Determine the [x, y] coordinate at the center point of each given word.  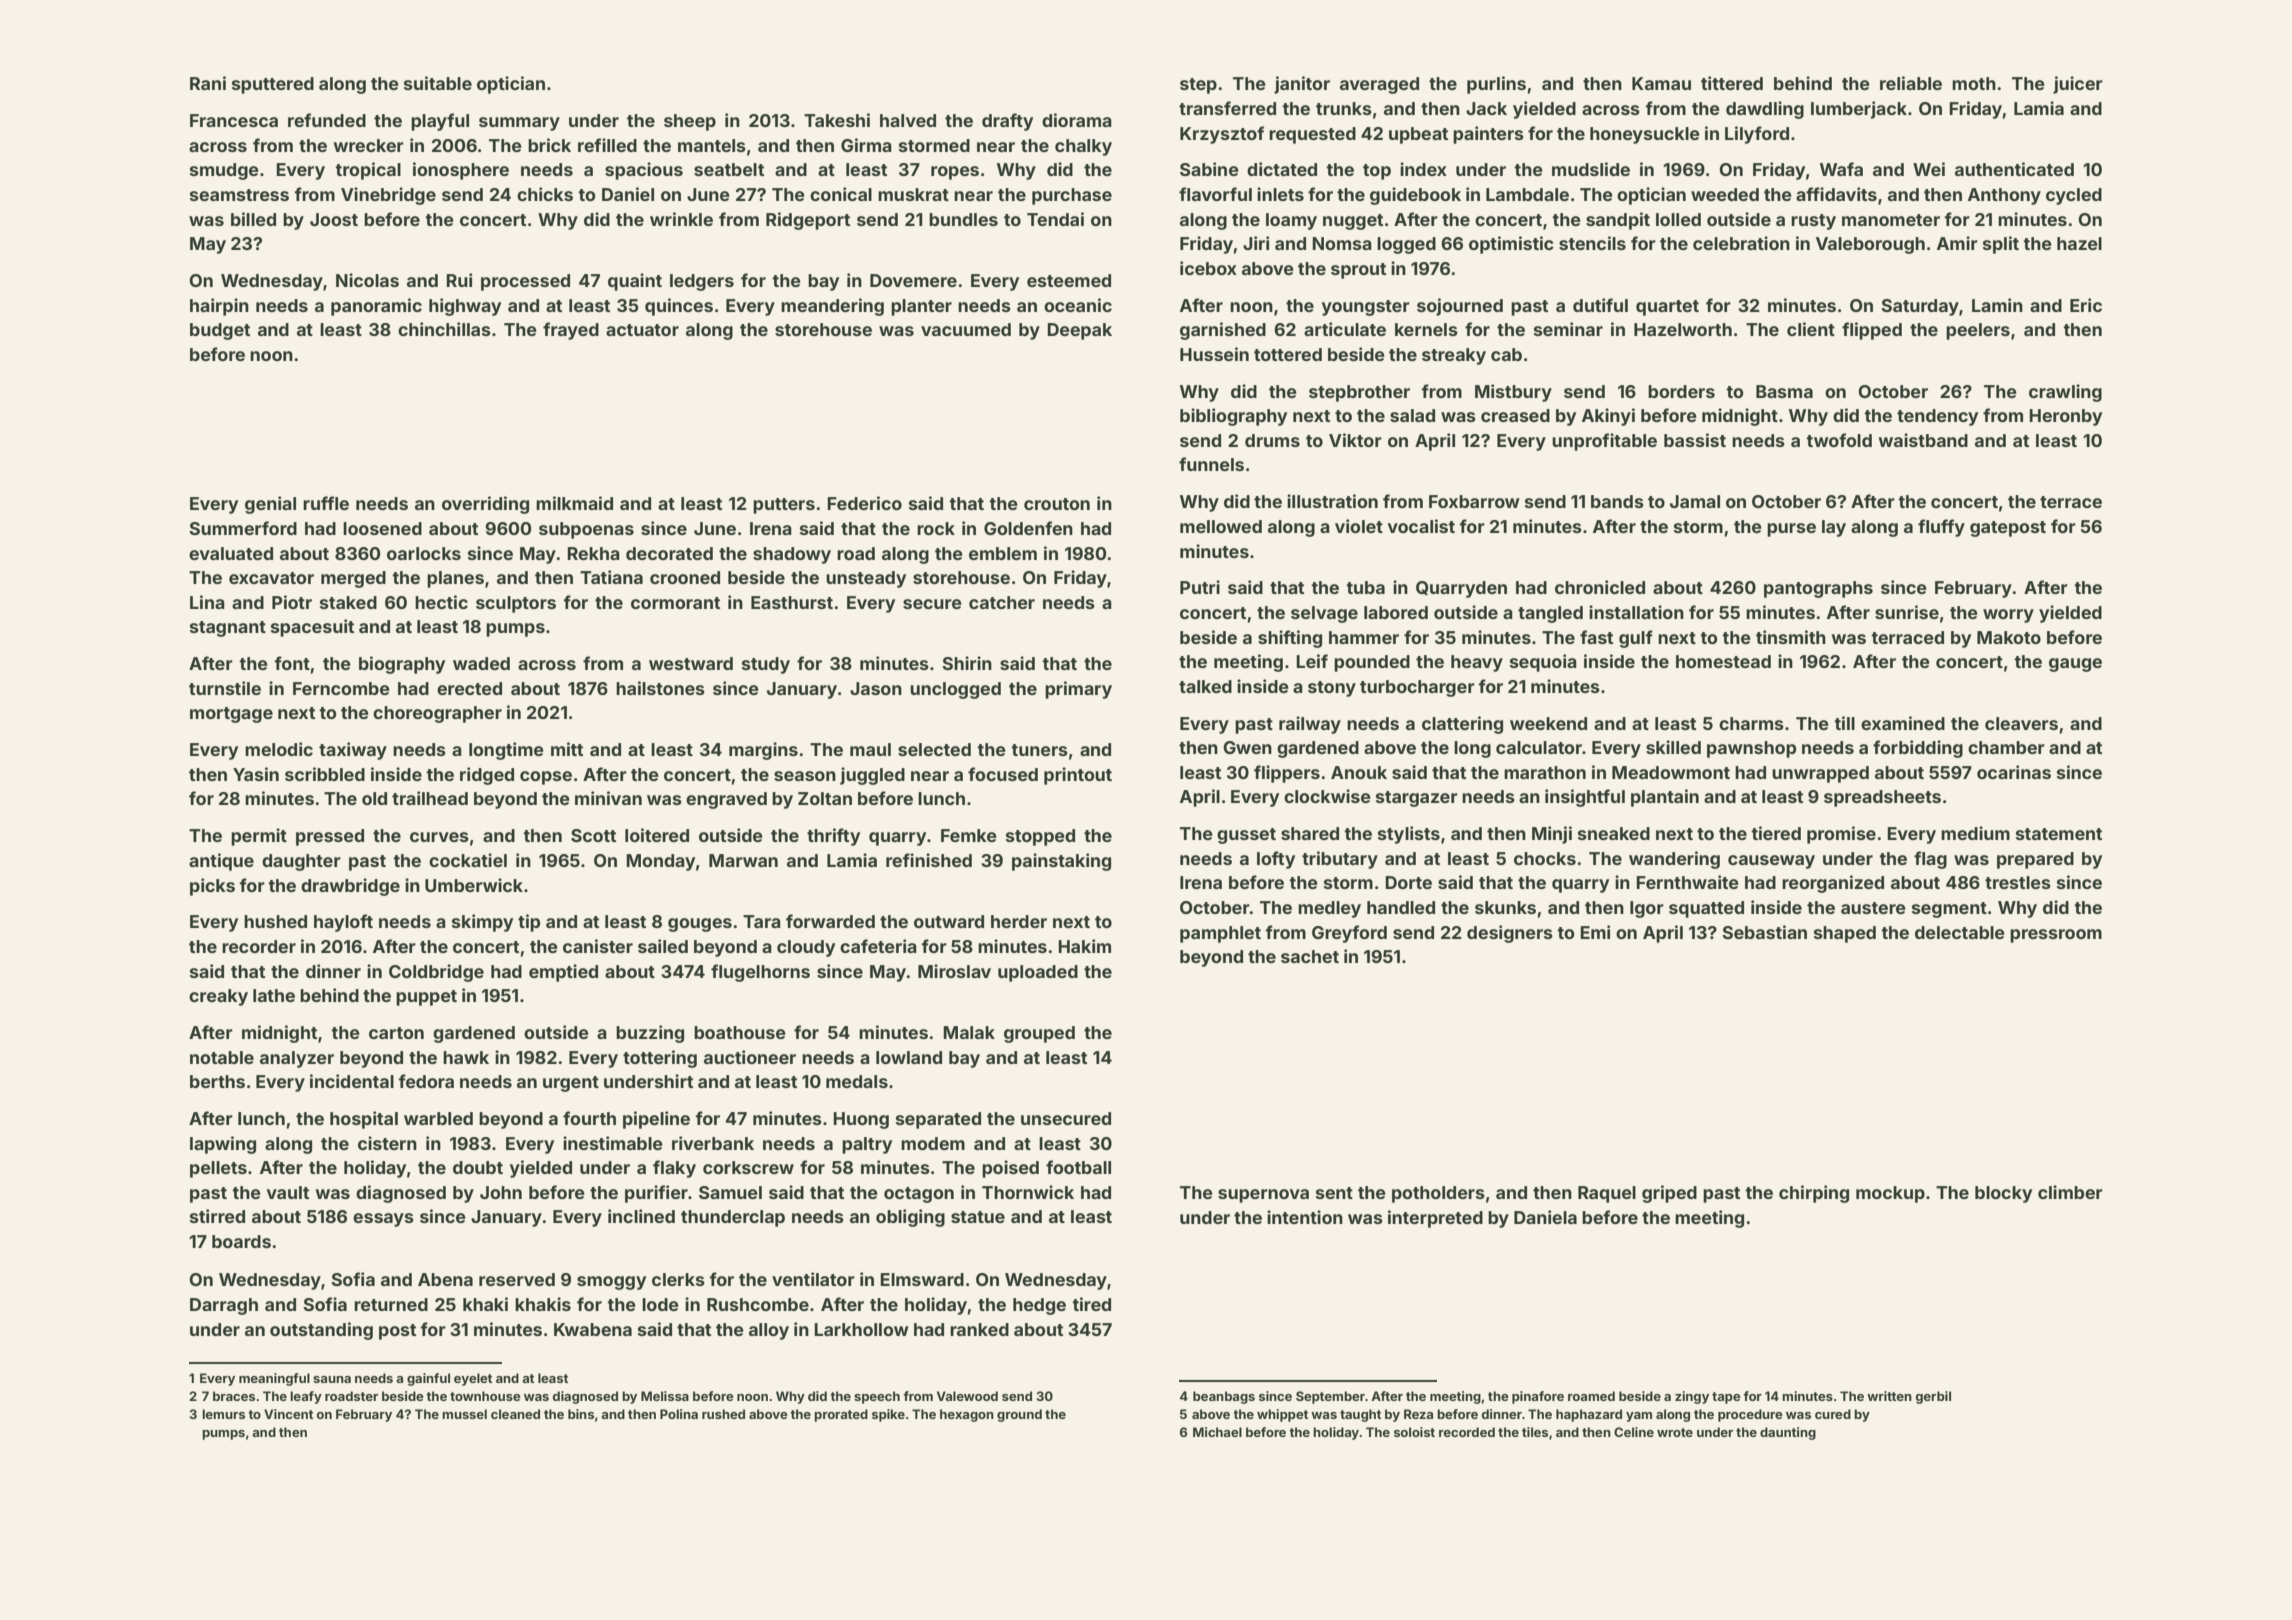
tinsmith [1791, 637]
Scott [593, 835]
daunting [1788, 1433]
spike [888, 1415]
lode [660, 1304]
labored [1396, 612]
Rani [208, 83]
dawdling [1765, 110]
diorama [1077, 120]
